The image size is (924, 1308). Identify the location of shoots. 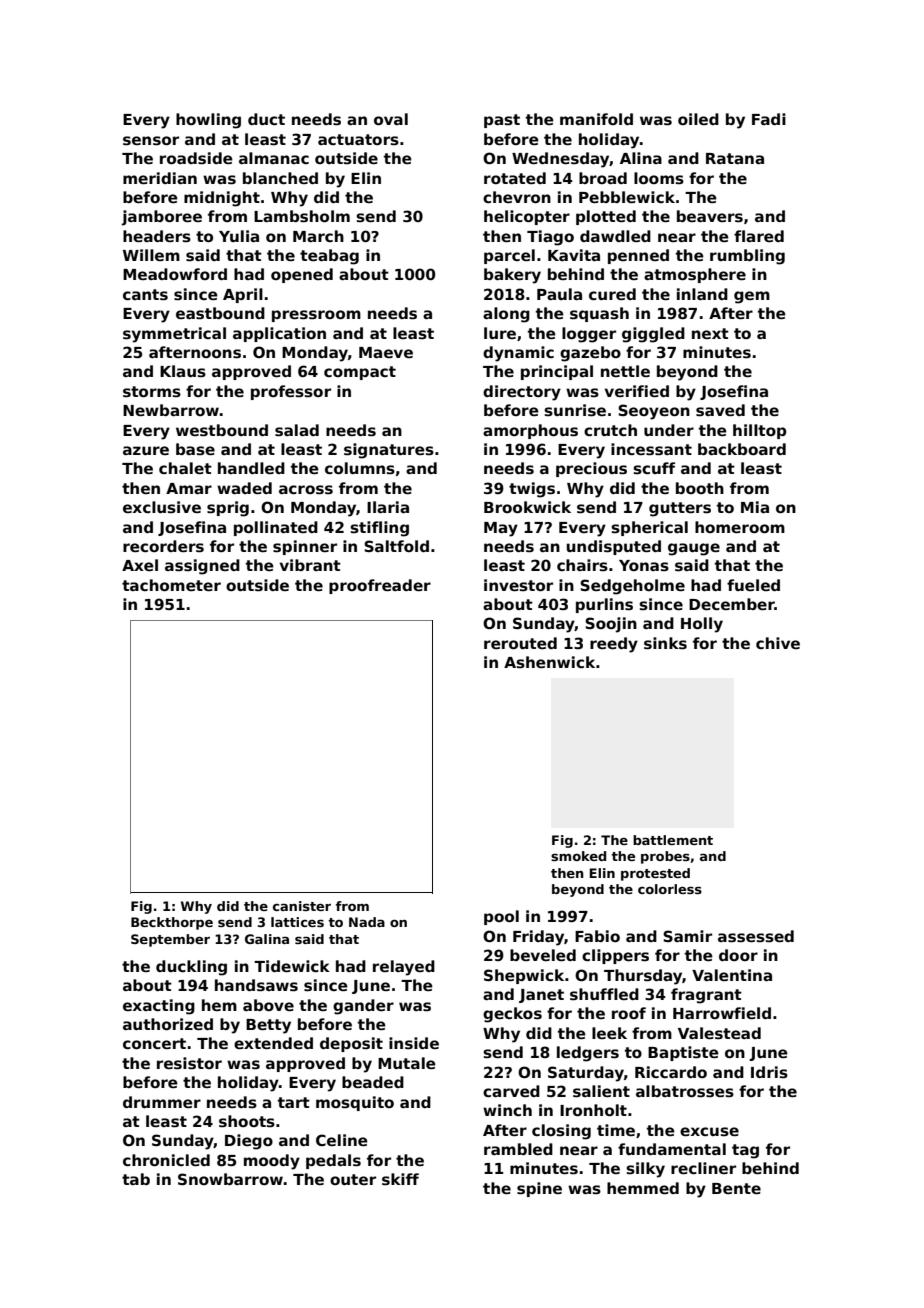
(247, 1121).
